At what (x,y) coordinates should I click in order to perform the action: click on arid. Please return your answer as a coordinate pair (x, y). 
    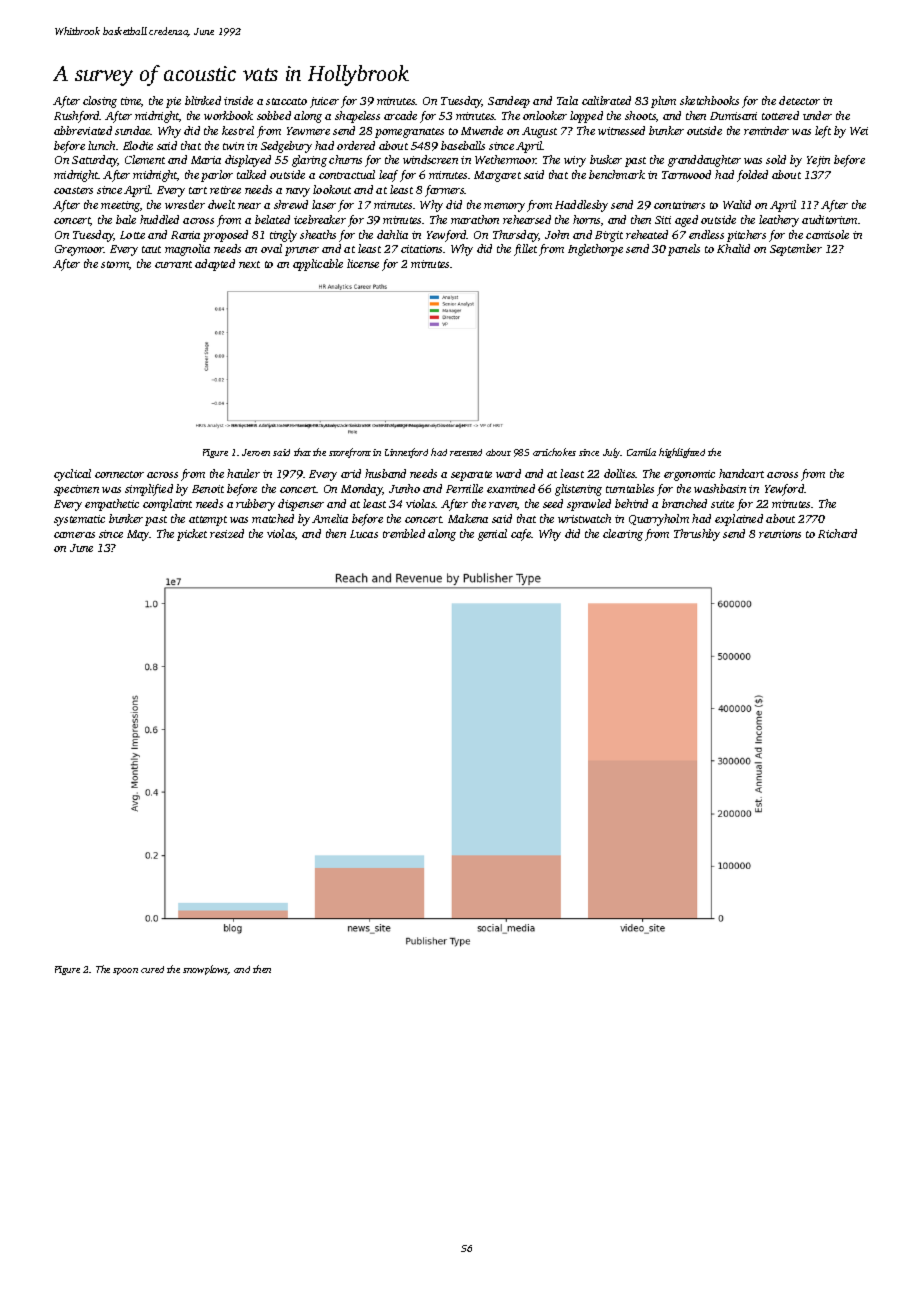
    Looking at the image, I should click on (351, 473).
